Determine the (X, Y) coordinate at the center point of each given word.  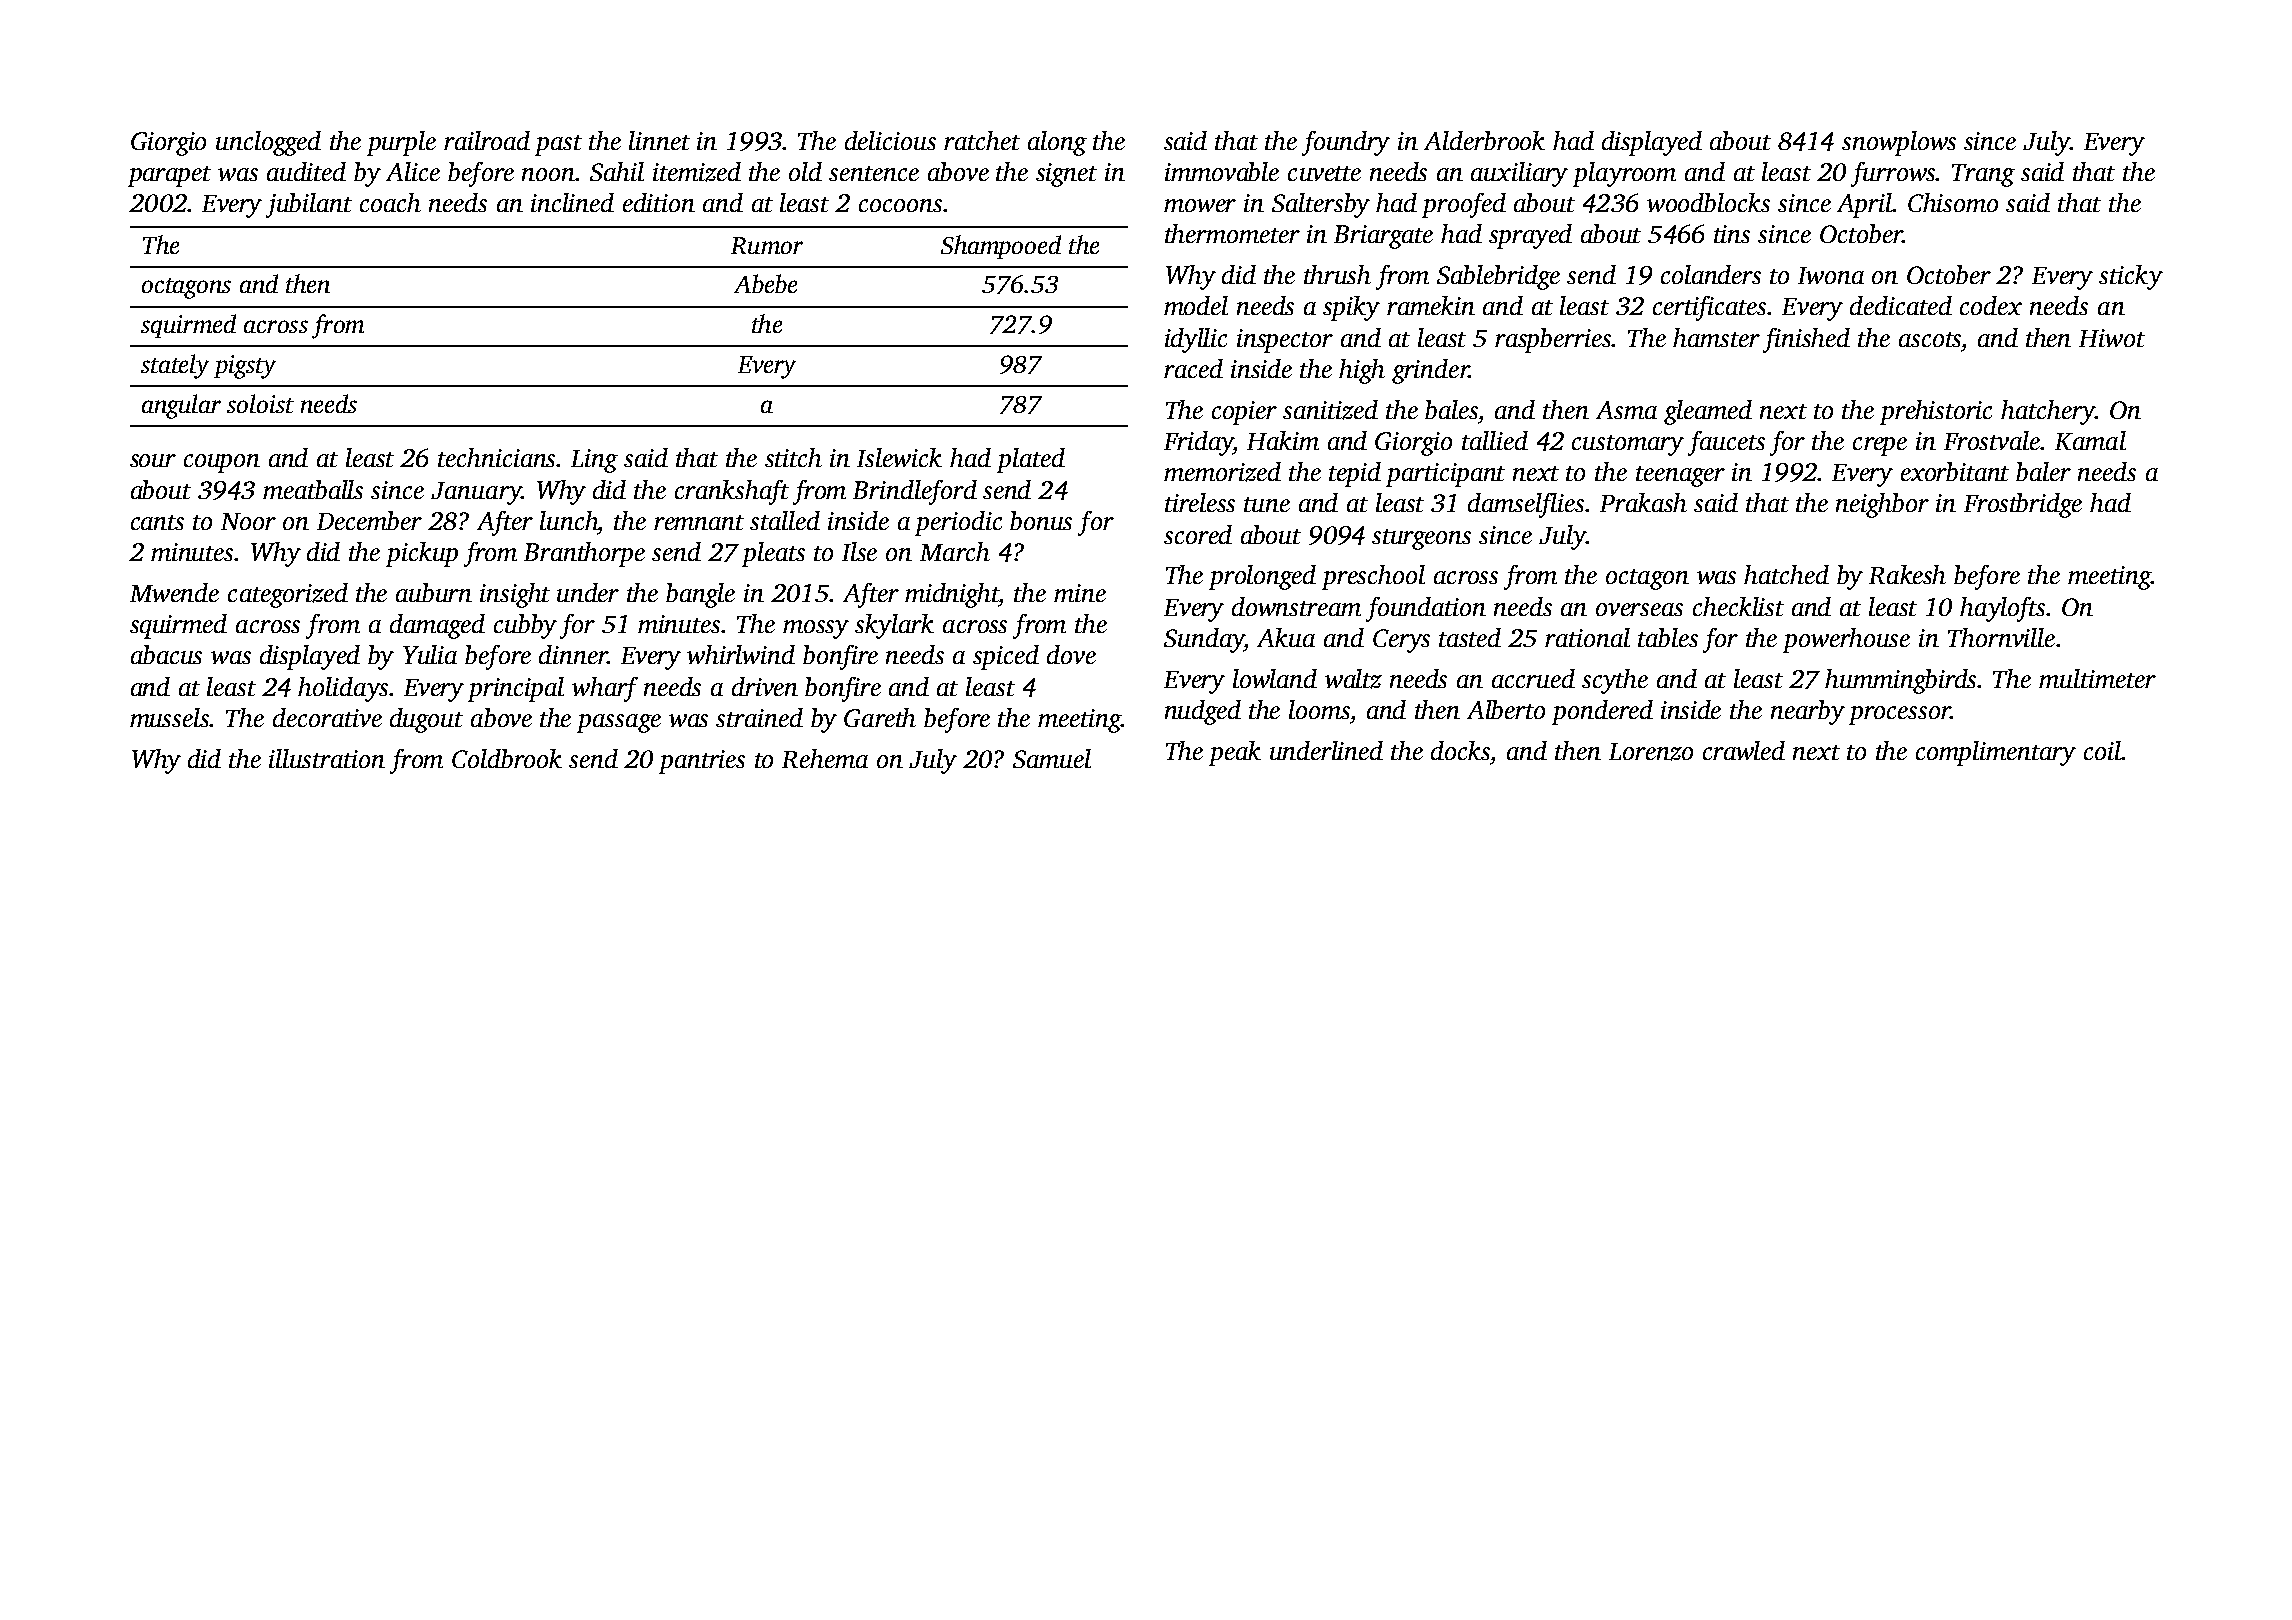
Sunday (1204, 640)
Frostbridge (2023, 505)
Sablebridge (1498, 277)
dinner (573, 654)
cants (157, 522)
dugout (426, 720)
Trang (1983, 175)
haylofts (2002, 609)
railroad (487, 140)
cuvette (1324, 173)
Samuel (1052, 758)
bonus (1041, 520)
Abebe (765, 283)
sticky (2131, 277)
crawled (1744, 750)
